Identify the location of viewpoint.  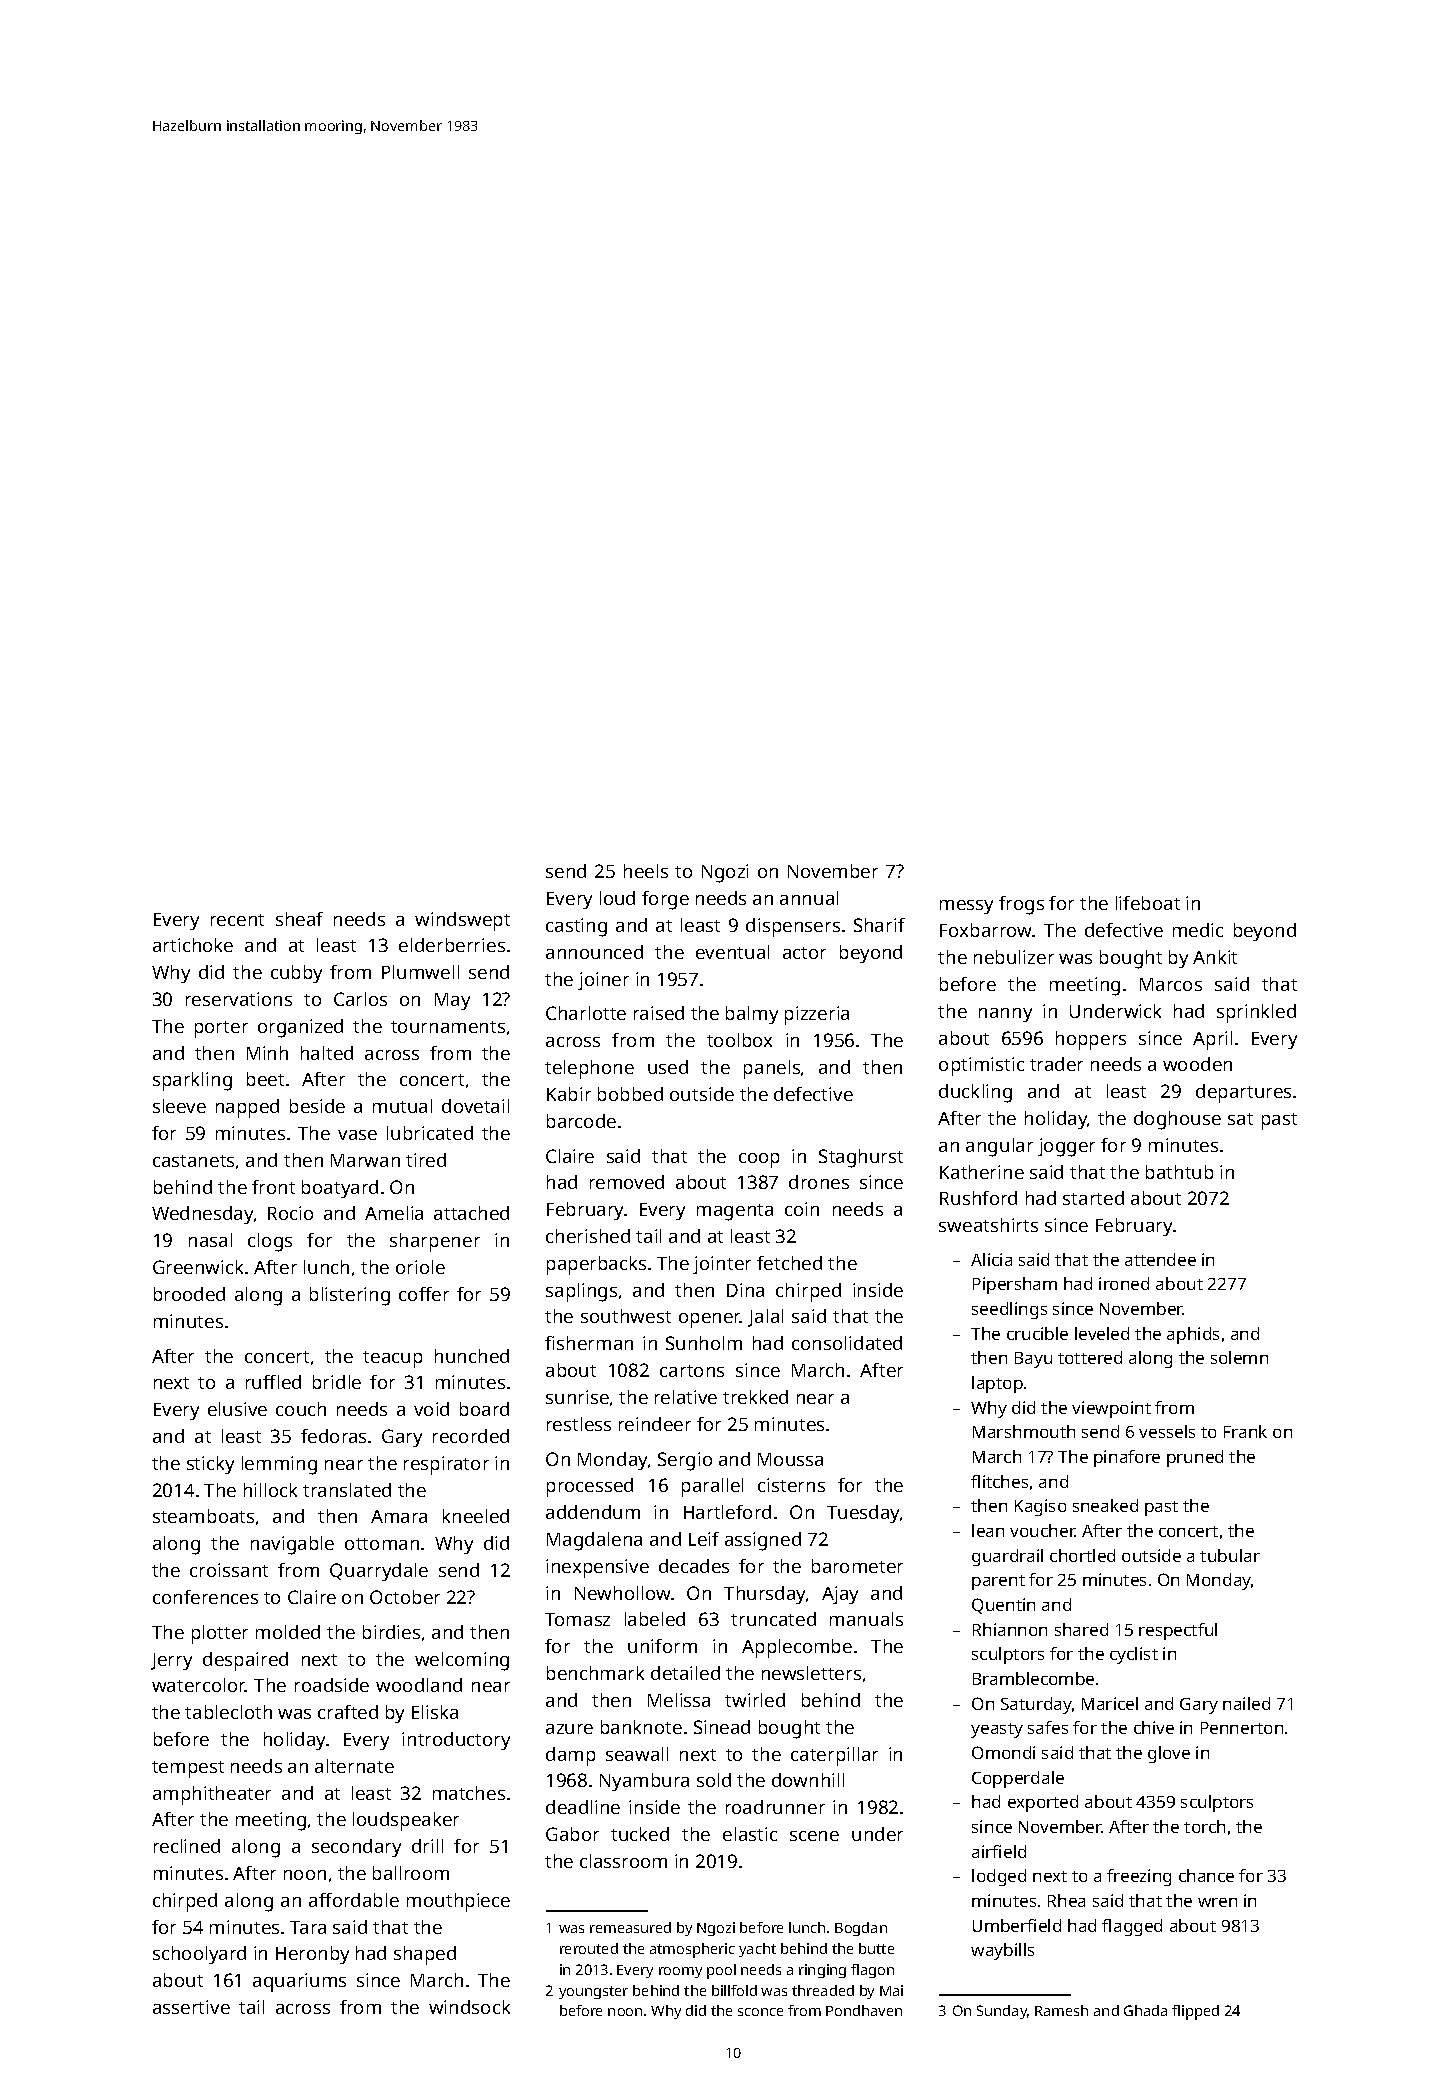
(1111, 1409).
